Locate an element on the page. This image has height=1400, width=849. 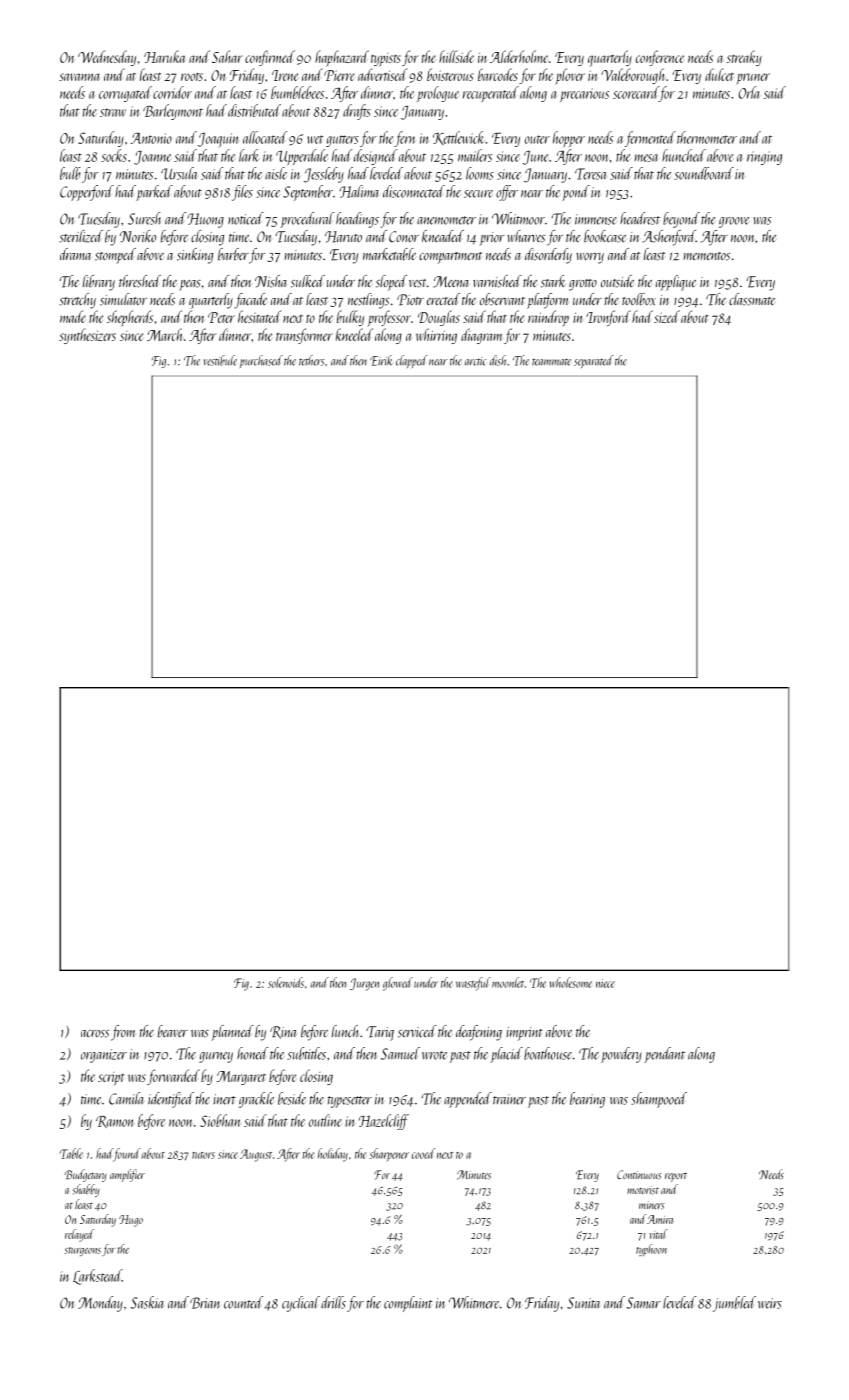
Jessleby is located at coordinates (324, 175).
